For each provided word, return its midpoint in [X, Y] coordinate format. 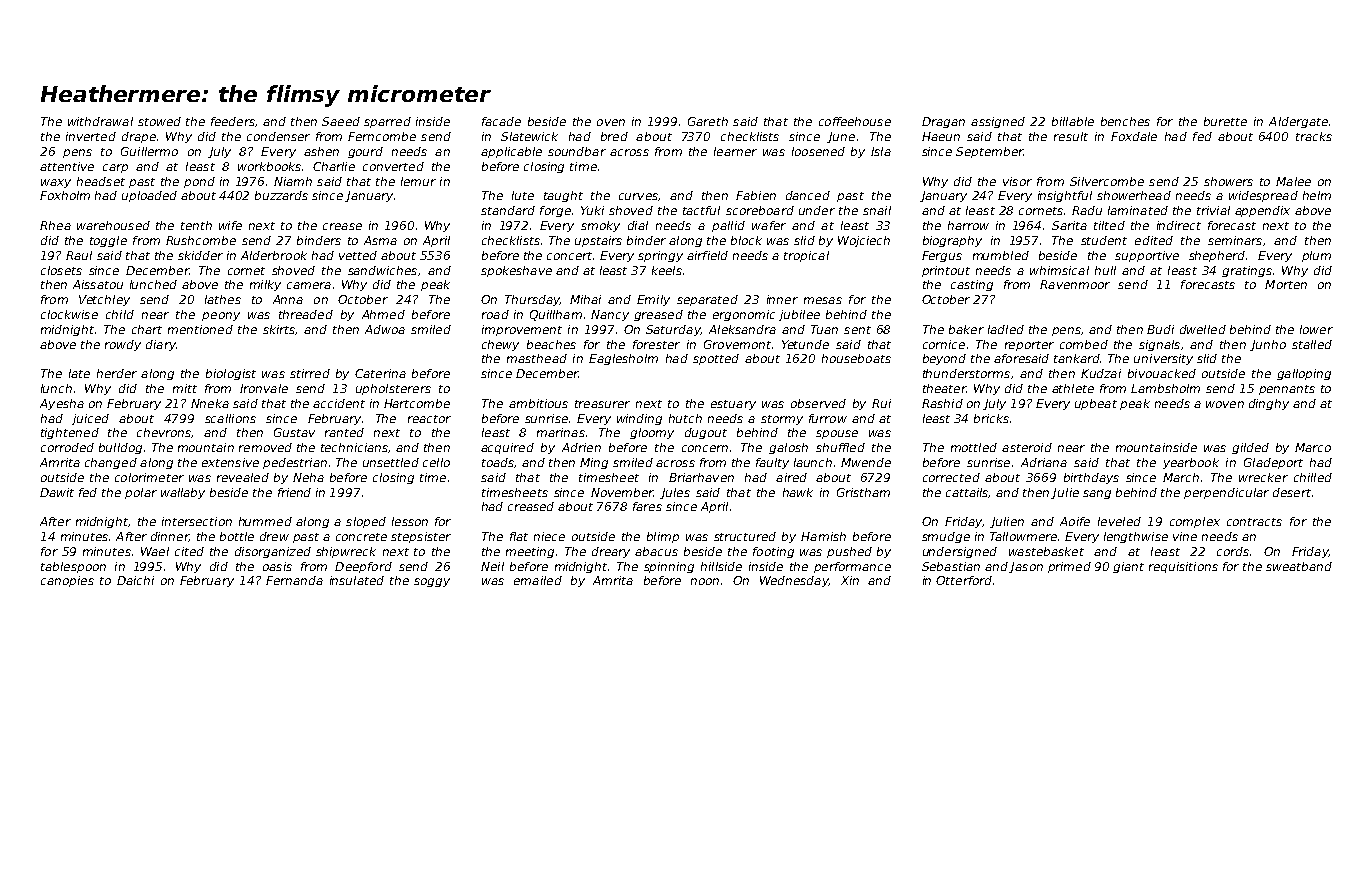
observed [818, 403]
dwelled [1203, 329]
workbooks [269, 166]
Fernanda [294, 580]
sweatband [1299, 566]
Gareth [708, 121]
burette [1225, 121]
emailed [538, 580]
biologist [231, 374]
